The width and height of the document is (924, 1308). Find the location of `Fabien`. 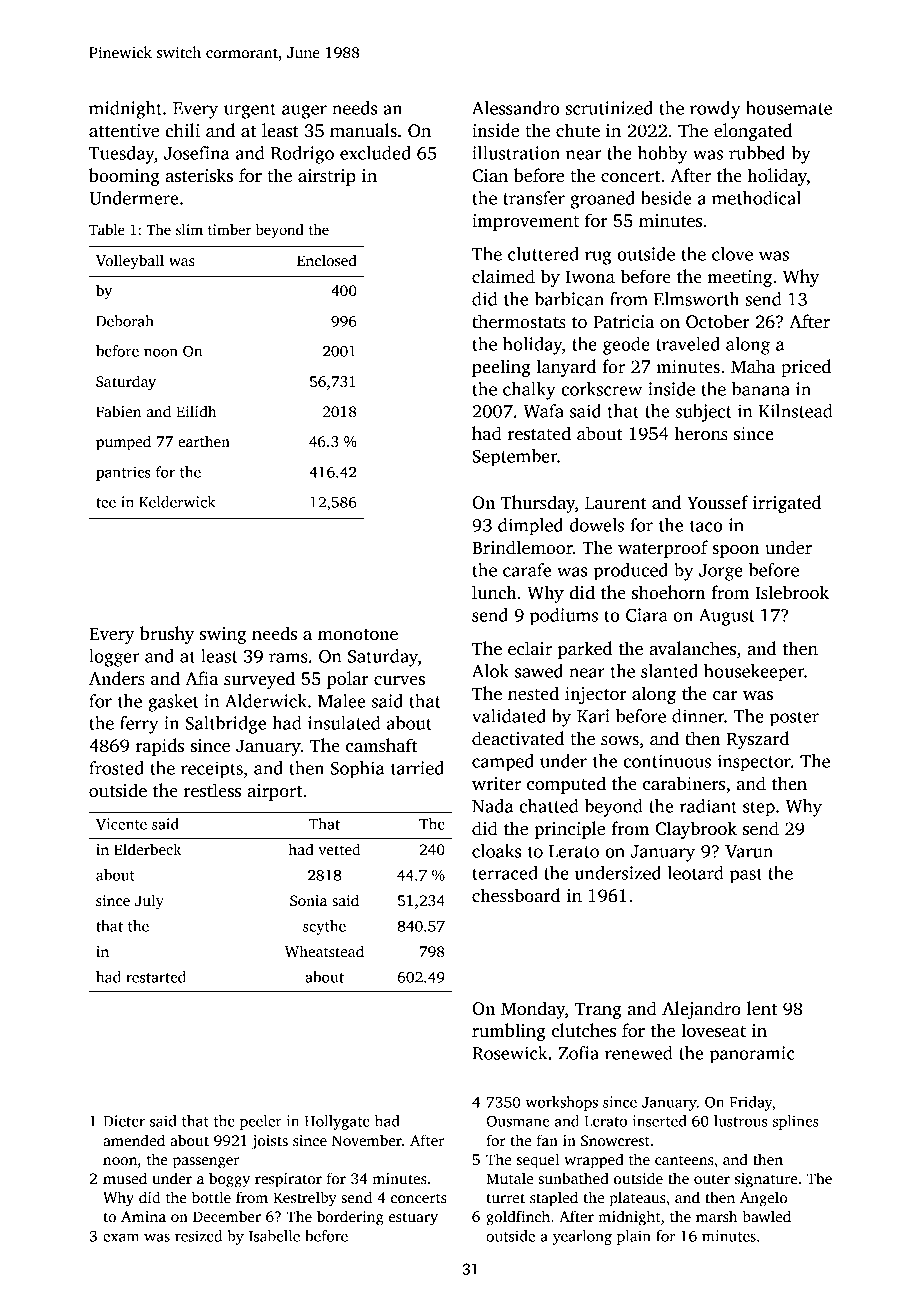

Fabien is located at coordinates (118, 411).
